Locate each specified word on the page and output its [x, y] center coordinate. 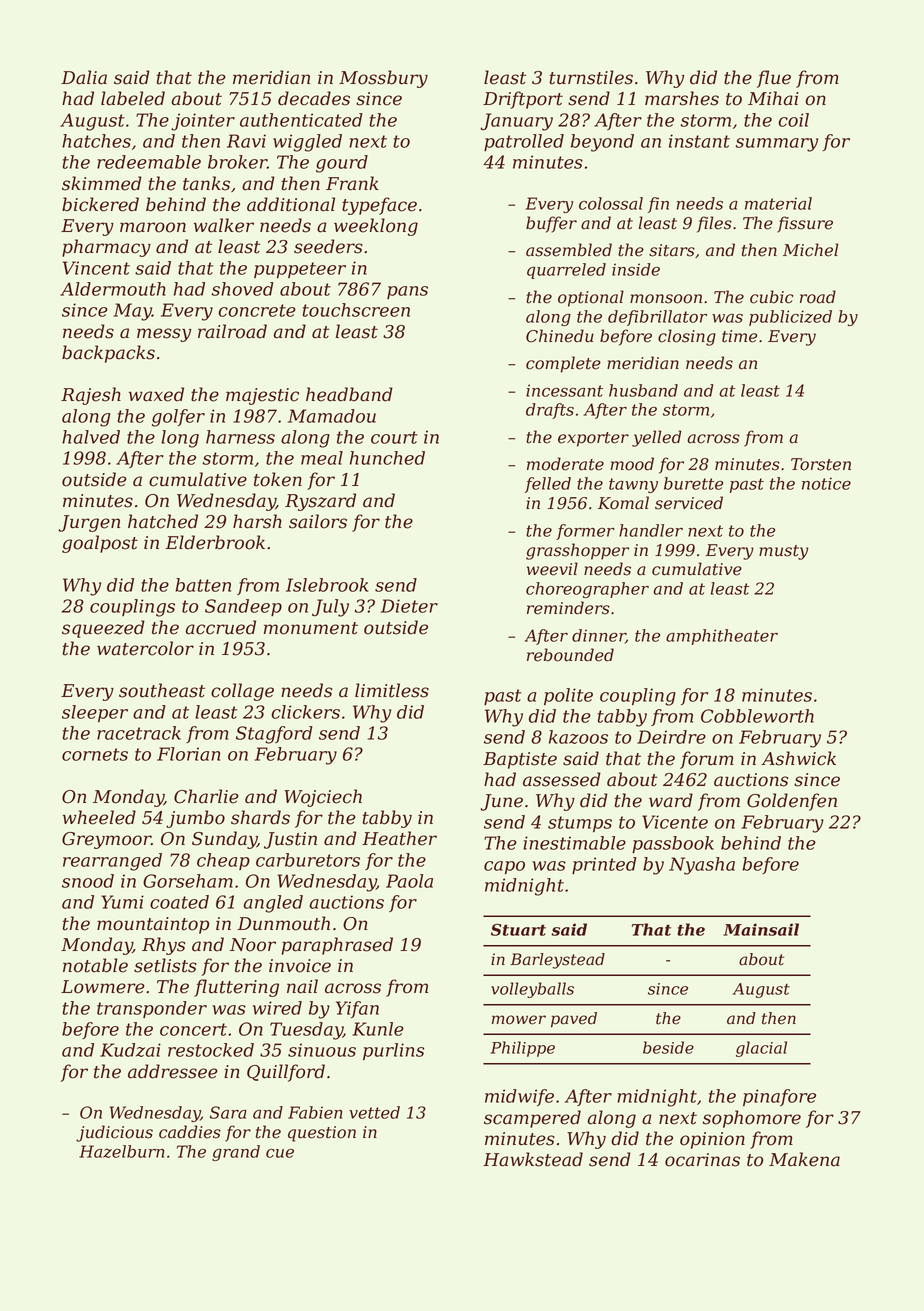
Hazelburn [121, 1151]
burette [693, 483]
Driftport [523, 100]
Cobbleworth [757, 716]
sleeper [95, 713]
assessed [562, 779]
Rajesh [91, 396]
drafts [550, 411]
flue [774, 79]
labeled [133, 98]
